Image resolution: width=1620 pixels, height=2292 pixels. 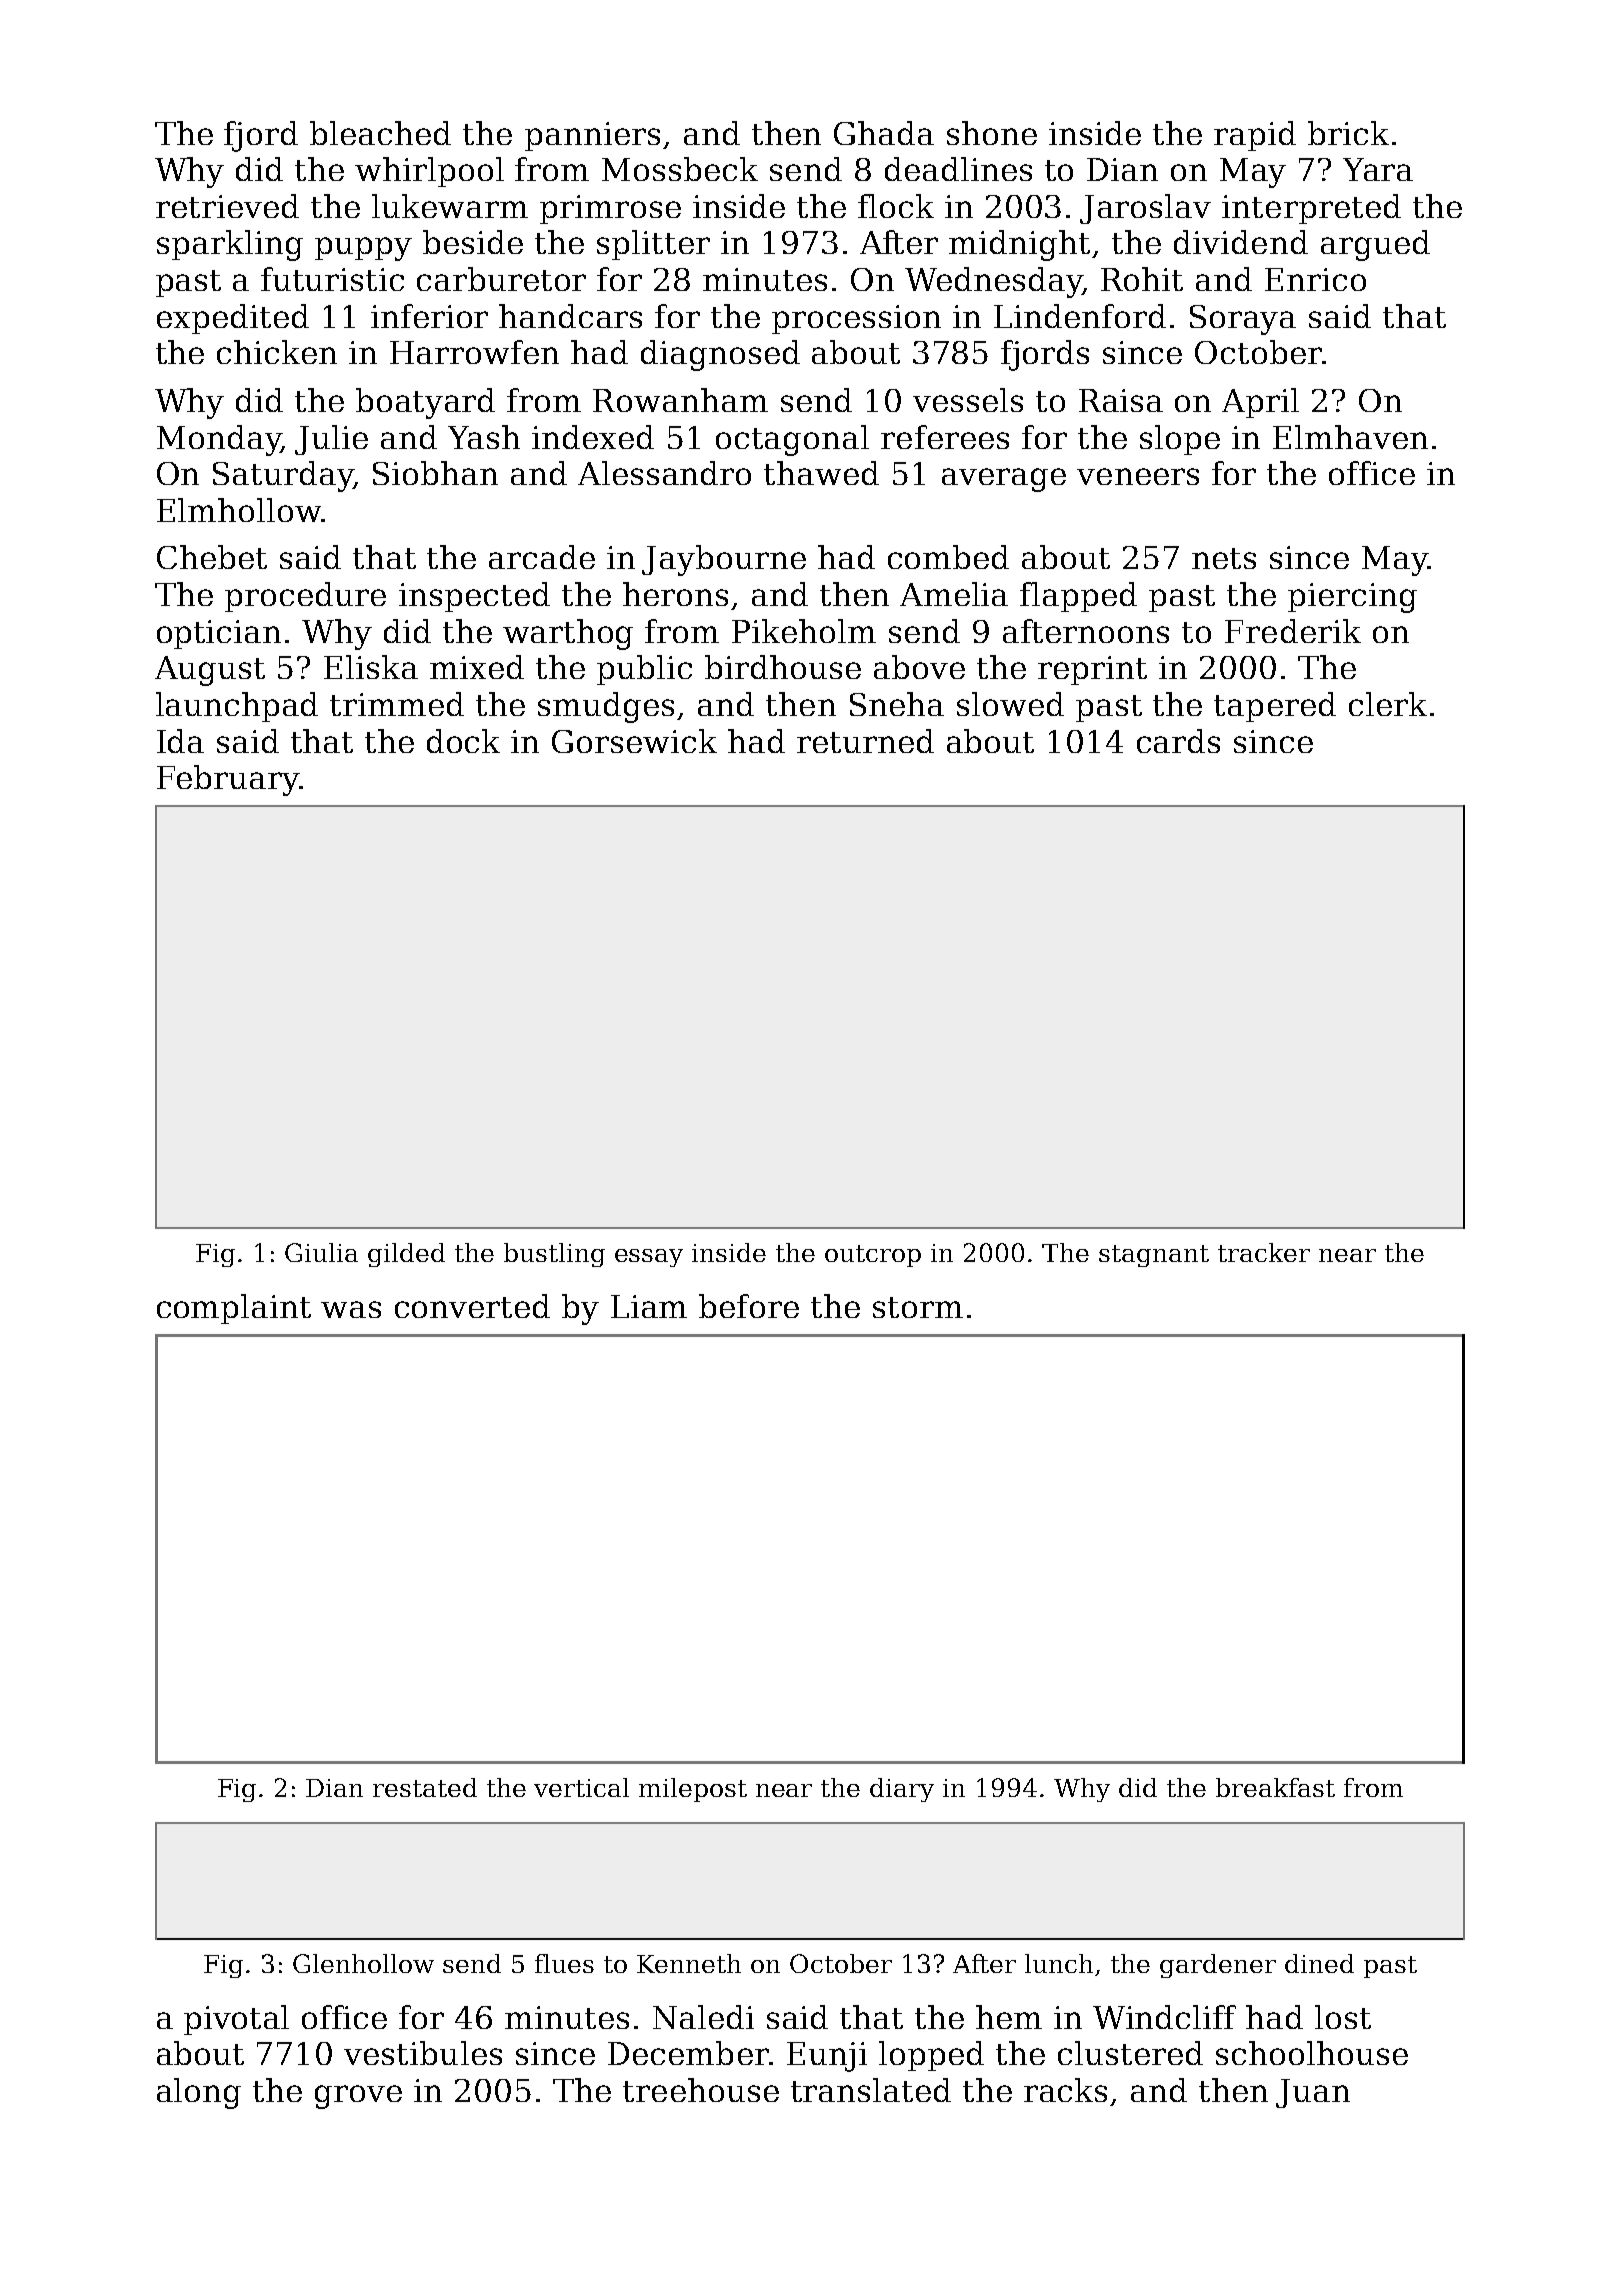 What do you see at coordinates (902, 1790) in the document?
I see `diary` at bounding box center [902, 1790].
